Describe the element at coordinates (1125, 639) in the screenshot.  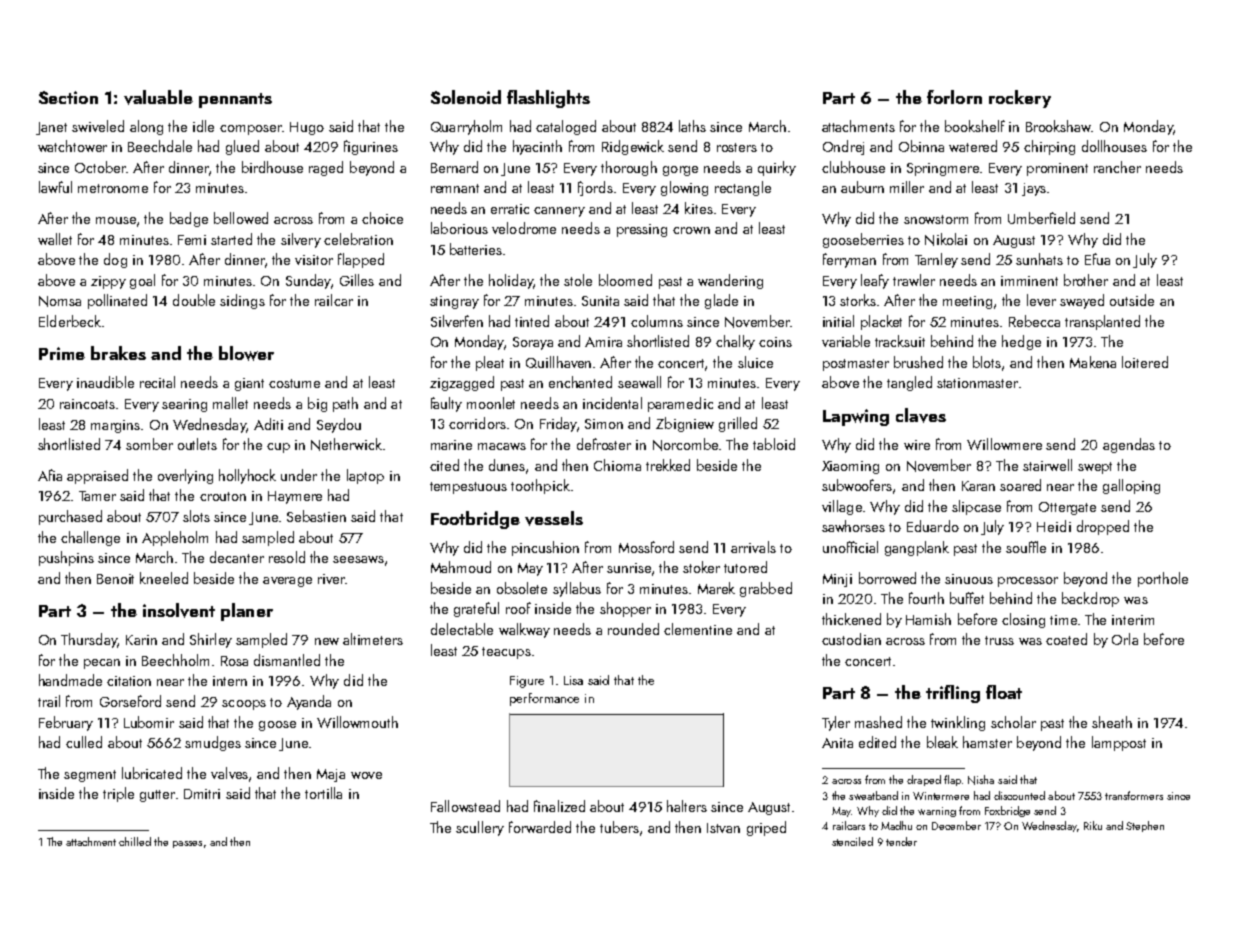
I see `Orla` at that location.
